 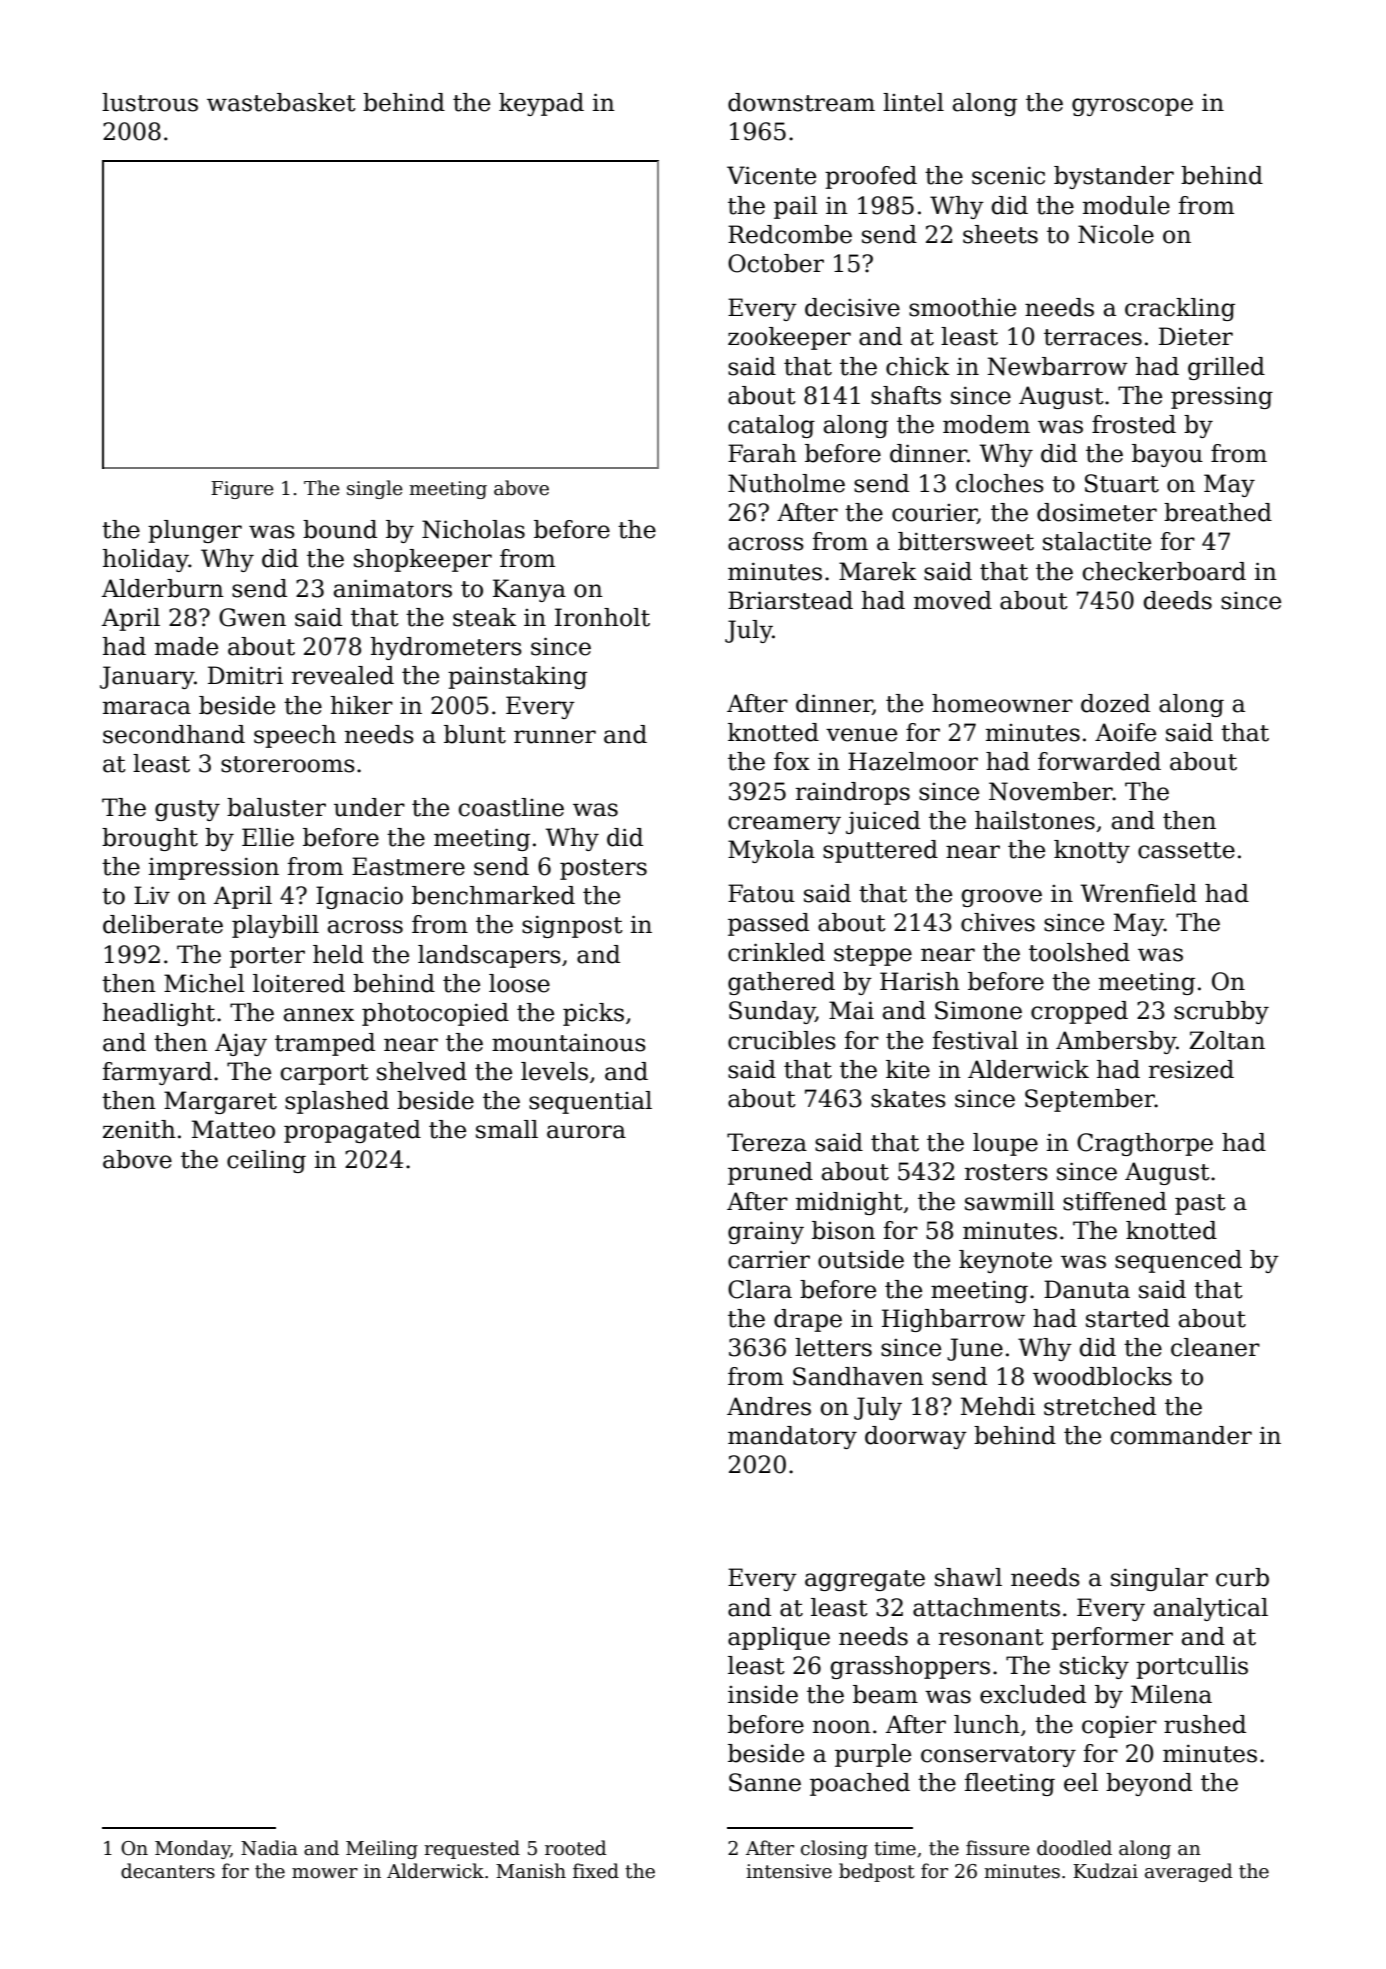 I want to click on runner, so click(x=555, y=737).
